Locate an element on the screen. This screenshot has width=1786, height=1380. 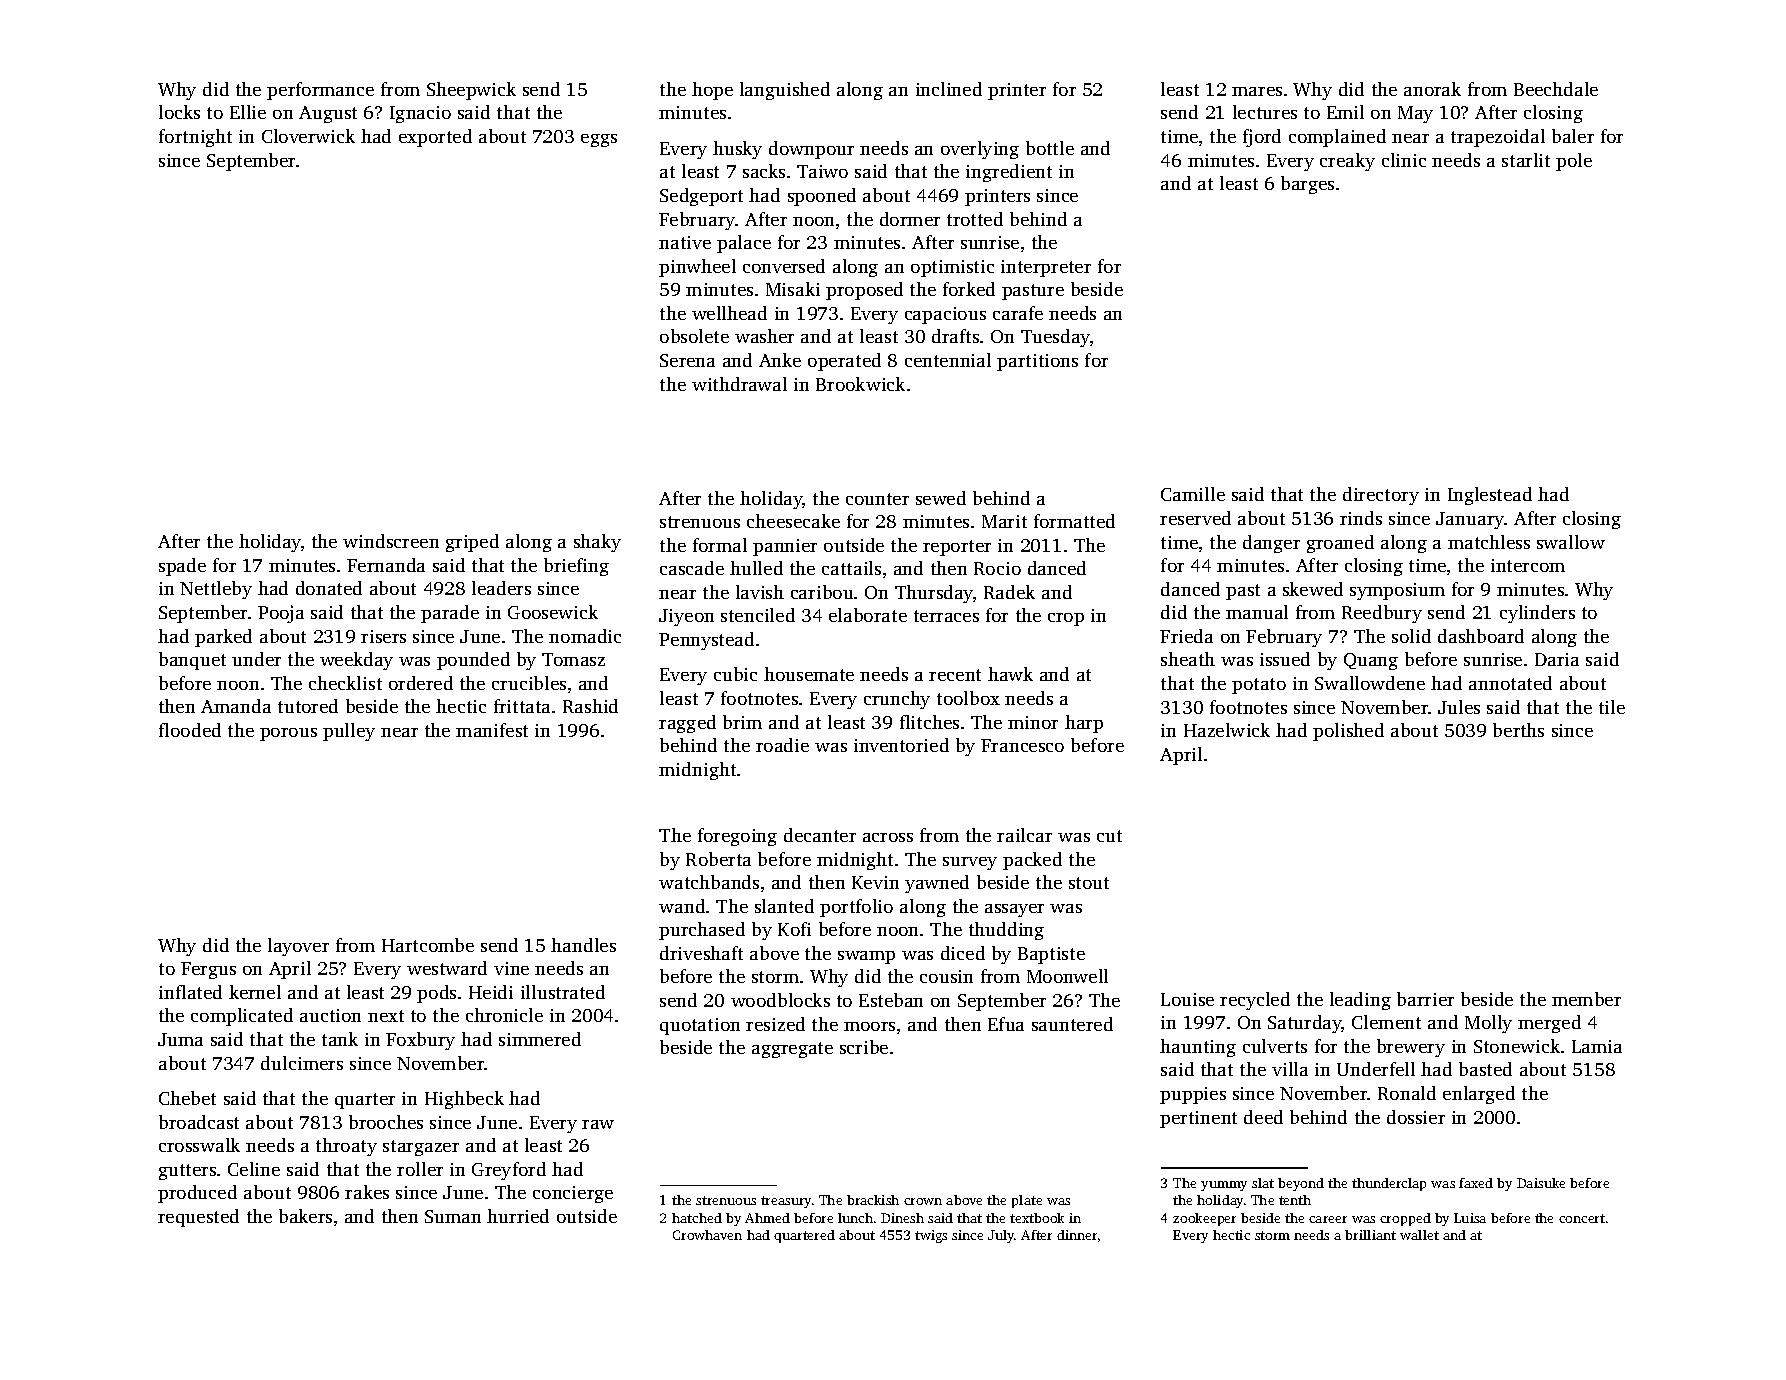
Moonwell is located at coordinates (1067, 976).
